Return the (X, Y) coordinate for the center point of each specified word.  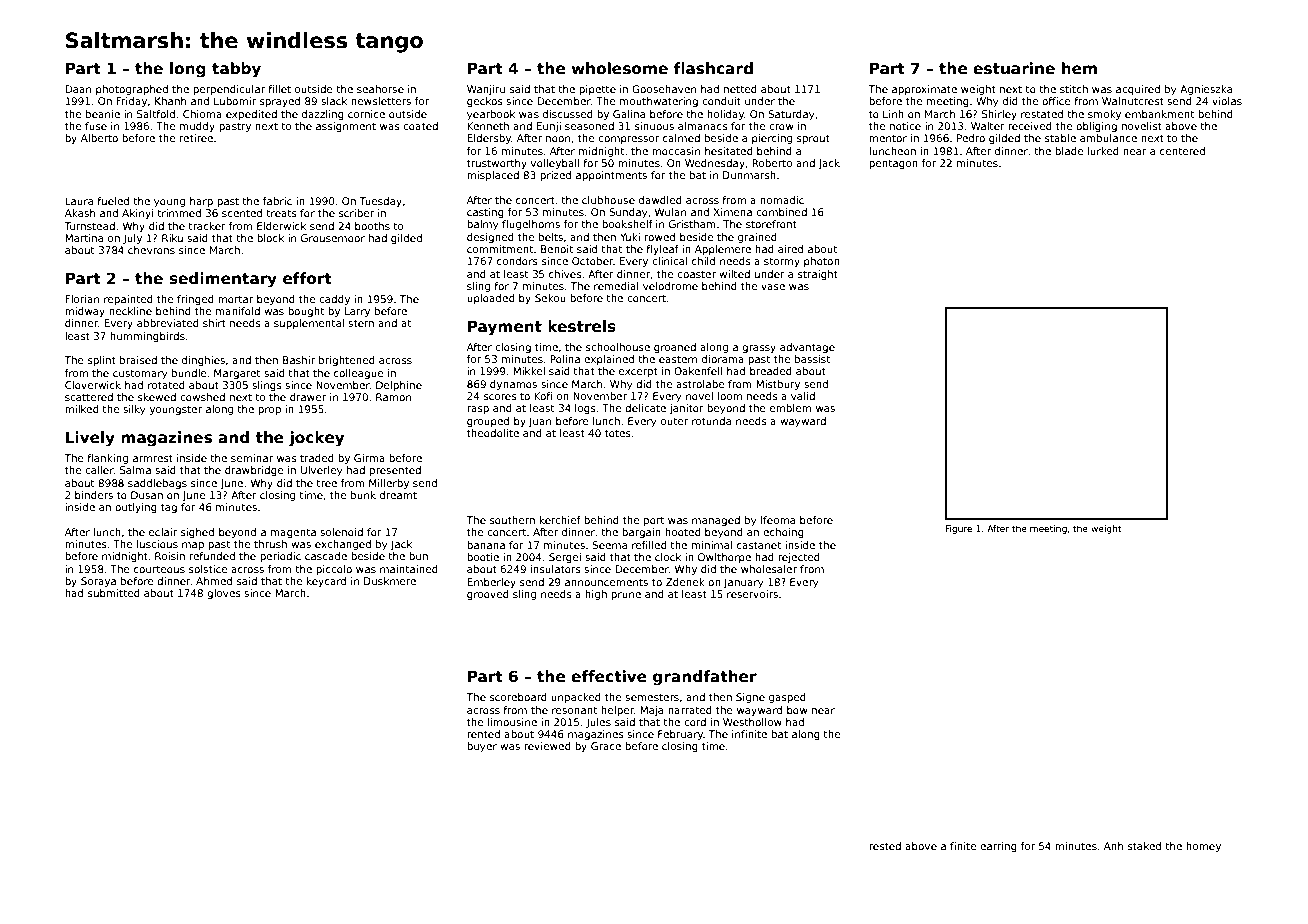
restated (1042, 114)
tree (326, 483)
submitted (114, 593)
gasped (787, 698)
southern (512, 520)
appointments (611, 176)
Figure (959, 529)
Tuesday (380, 202)
